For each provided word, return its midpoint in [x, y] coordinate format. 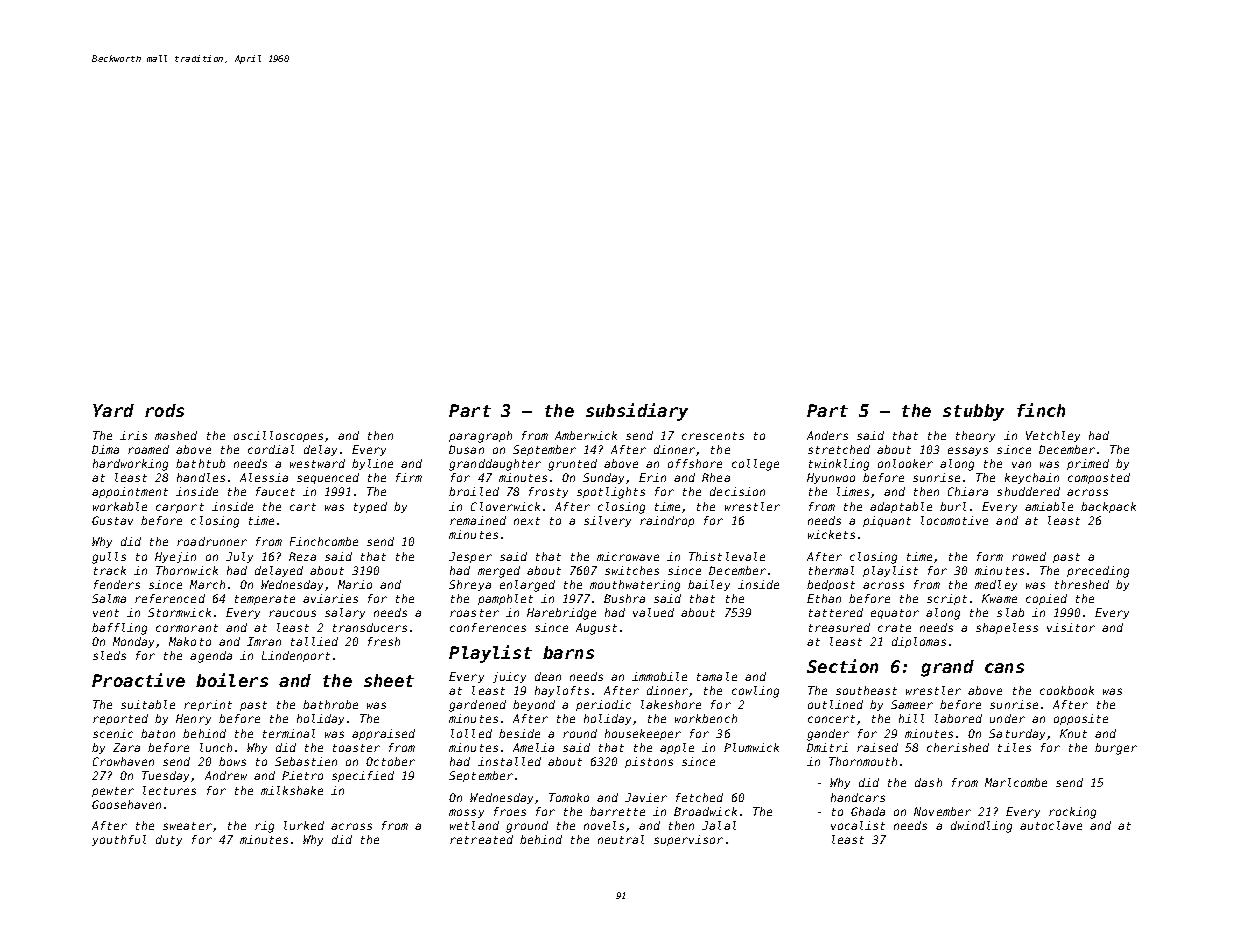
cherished [958, 747]
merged [499, 572]
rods [164, 410]
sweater [187, 826]
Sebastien [306, 761]
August [596, 629]
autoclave [1051, 825]
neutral [621, 839]
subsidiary [637, 412]
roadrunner [212, 541]
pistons [649, 762]
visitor [1071, 627]
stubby [973, 412]
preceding [1098, 572]
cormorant [187, 628]
